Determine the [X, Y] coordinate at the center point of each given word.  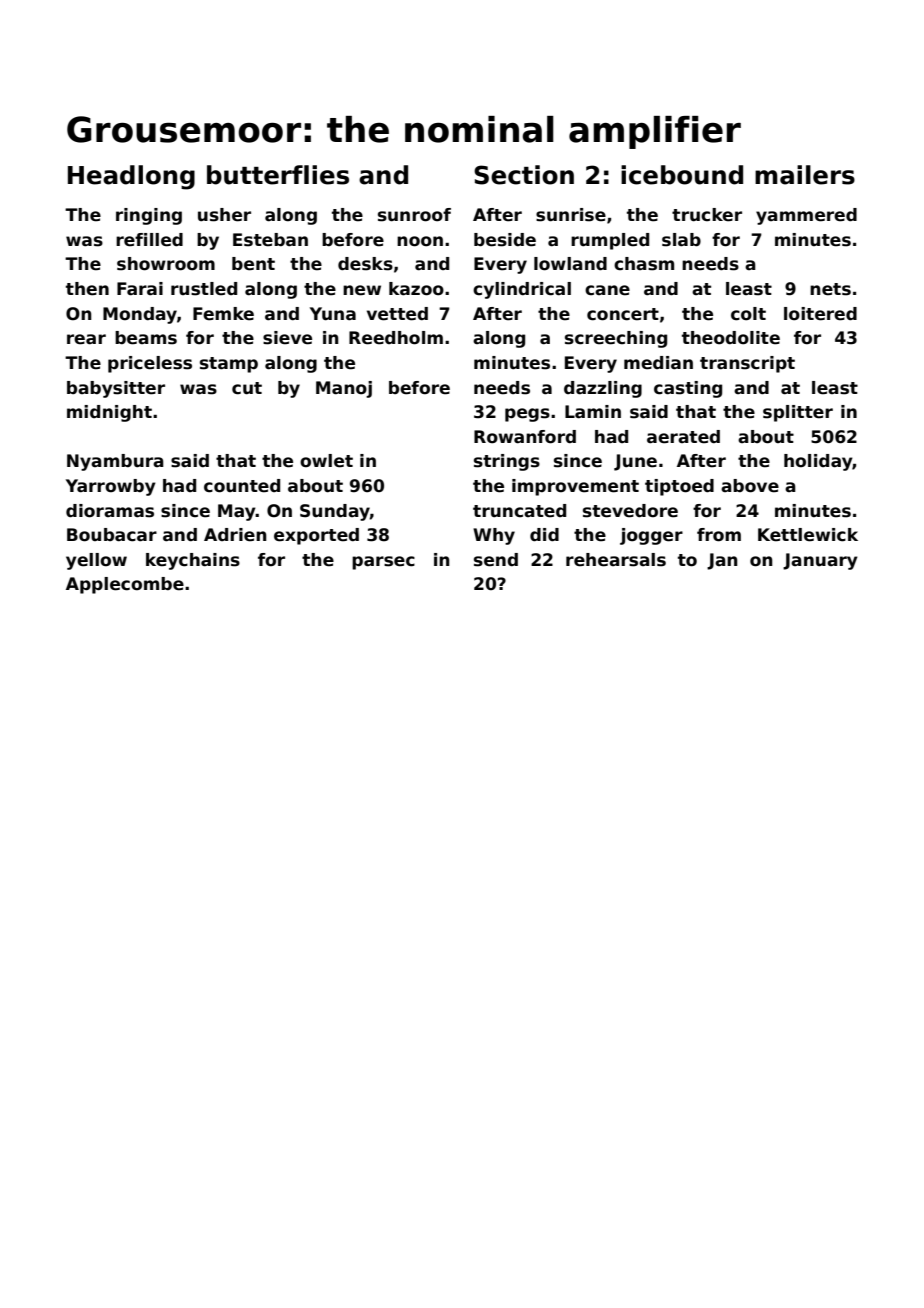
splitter [798, 413]
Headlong [131, 177]
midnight [109, 413]
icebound [682, 175]
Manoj [344, 389]
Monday [140, 315]
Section [524, 175]
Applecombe [125, 585]
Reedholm [396, 338]
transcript [747, 364]
